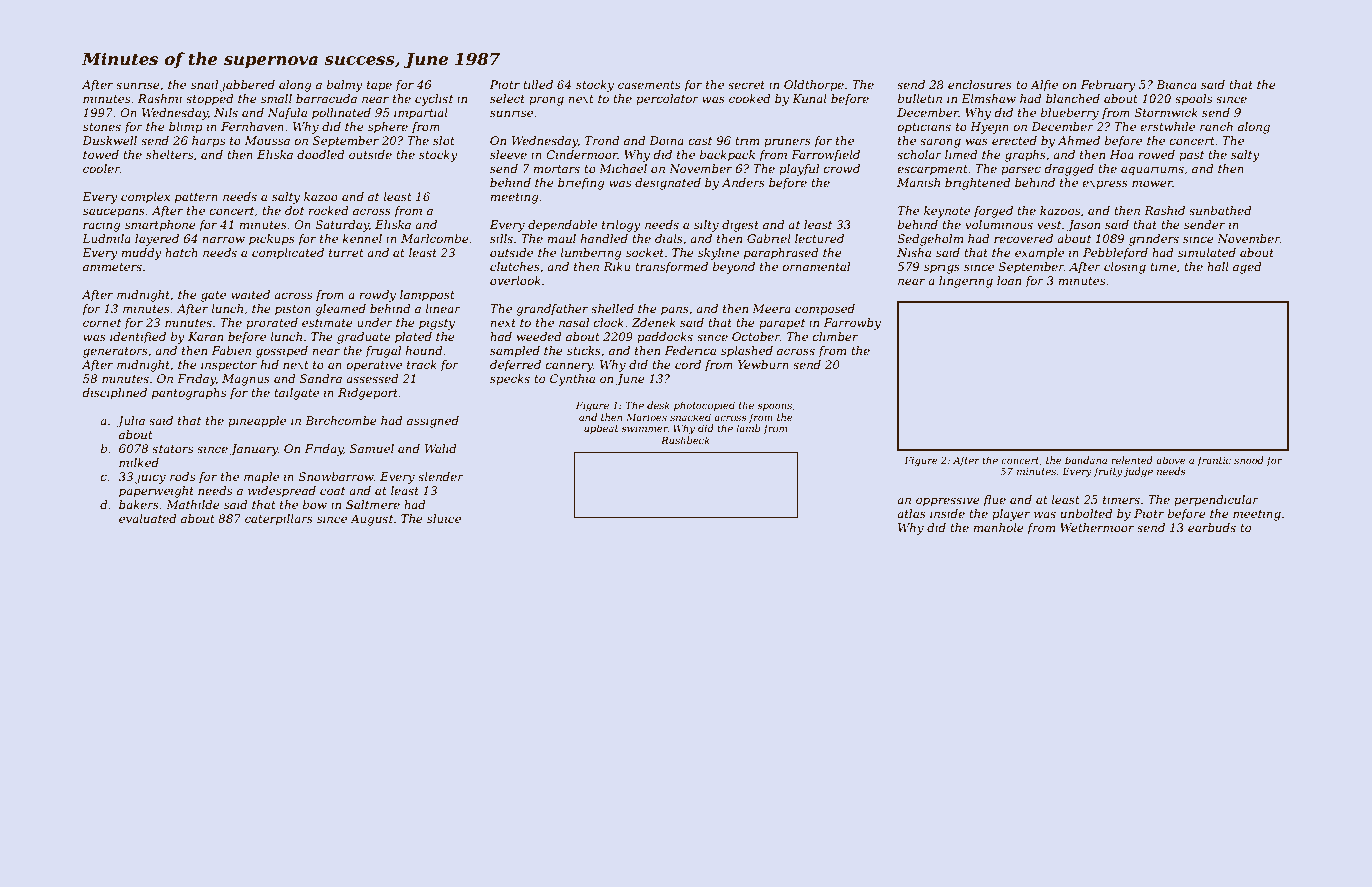 Image resolution: width=1372 pixels, height=887 pixels. What do you see at coordinates (538, 84) in the screenshot?
I see `tilled` at bounding box center [538, 84].
